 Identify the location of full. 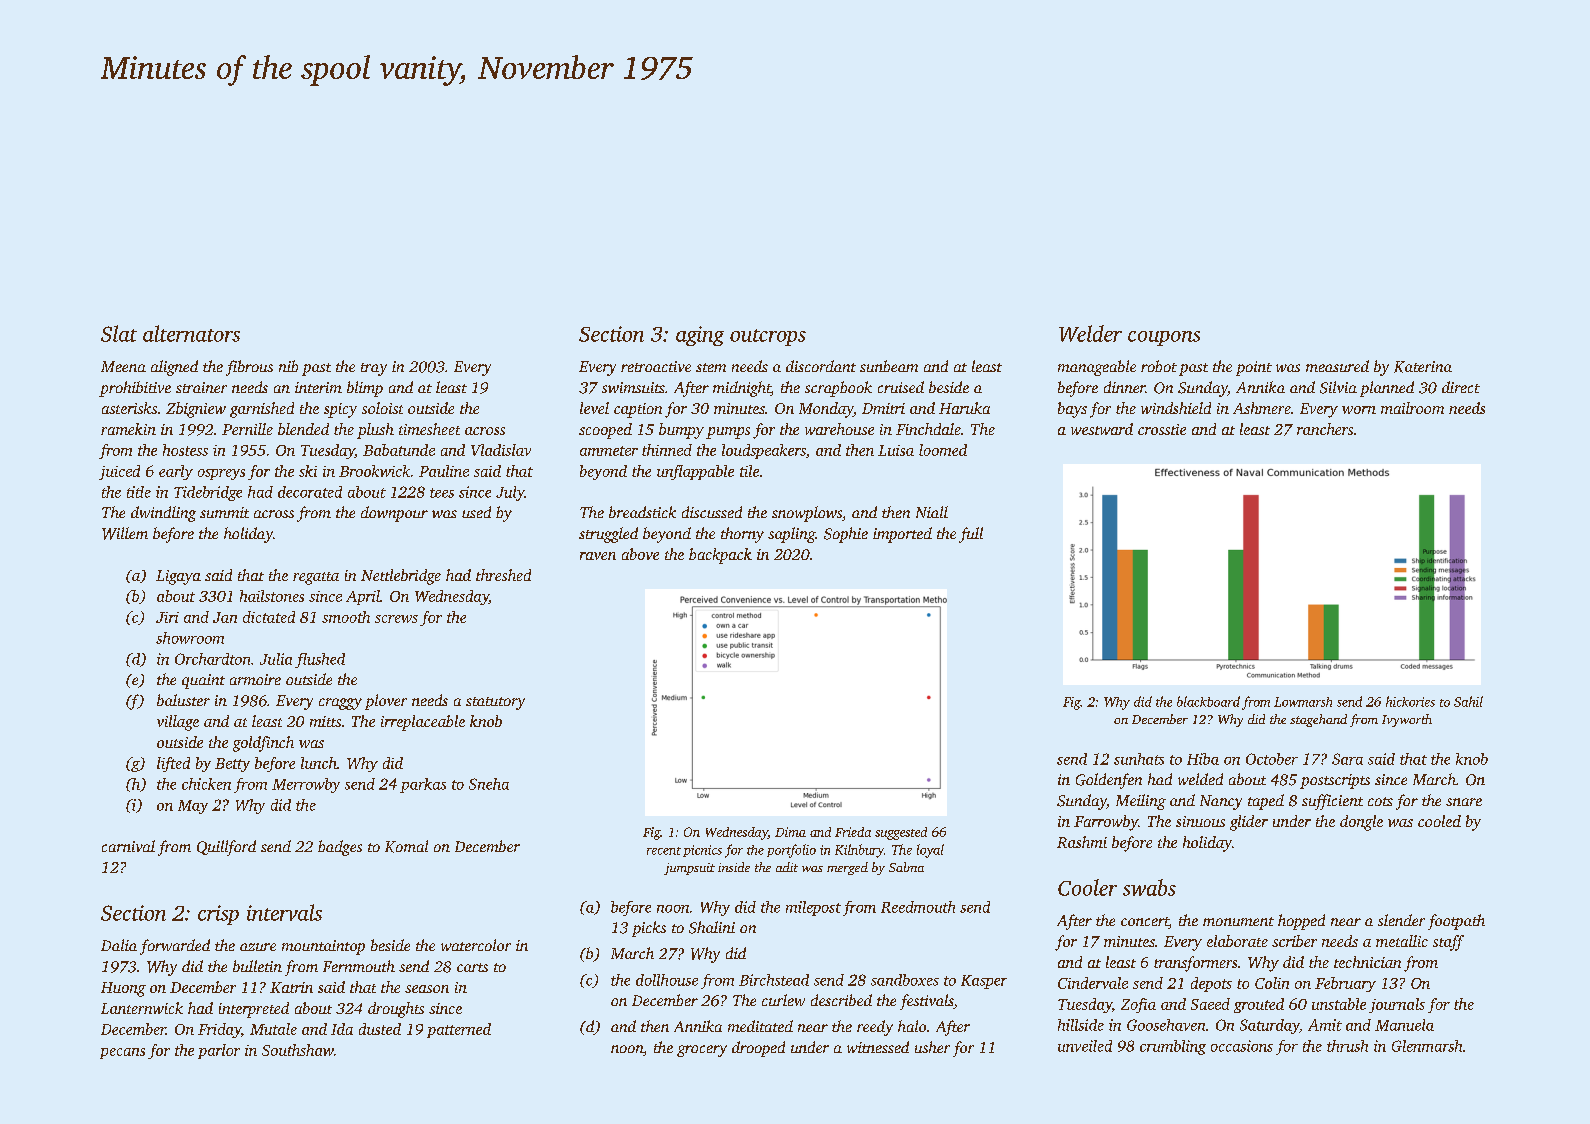
(971, 535).
